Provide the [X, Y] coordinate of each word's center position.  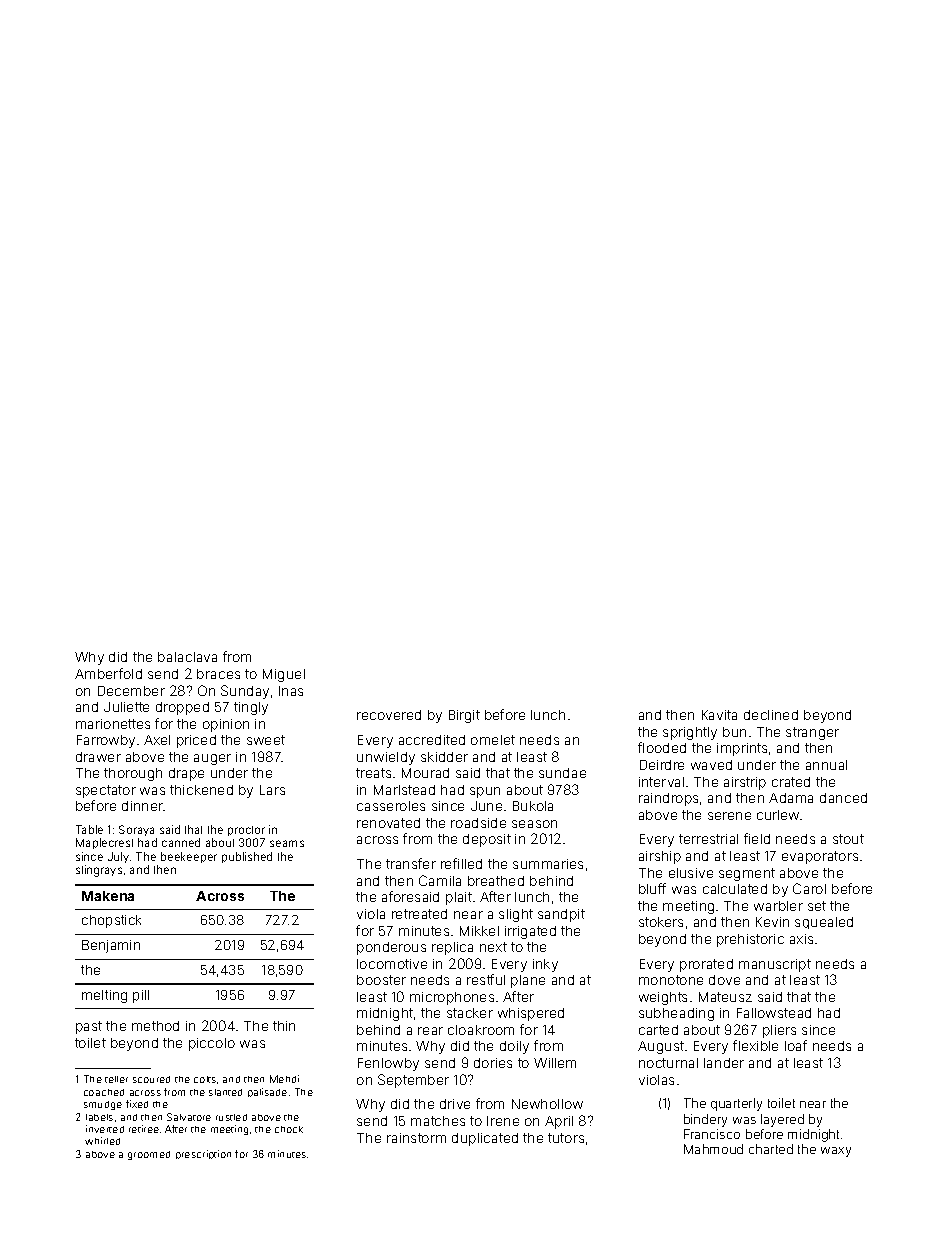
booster [381, 980]
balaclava [187, 657]
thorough [133, 774]
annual [826, 765]
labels [99, 1117]
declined [771, 715]
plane [528, 981]
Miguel [284, 675]
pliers [779, 1031]
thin [284, 1026]
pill [141, 996]
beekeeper [189, 857]
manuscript [775, 965]
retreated [419, 914]
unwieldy [386, 758]
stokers [661, 922]
